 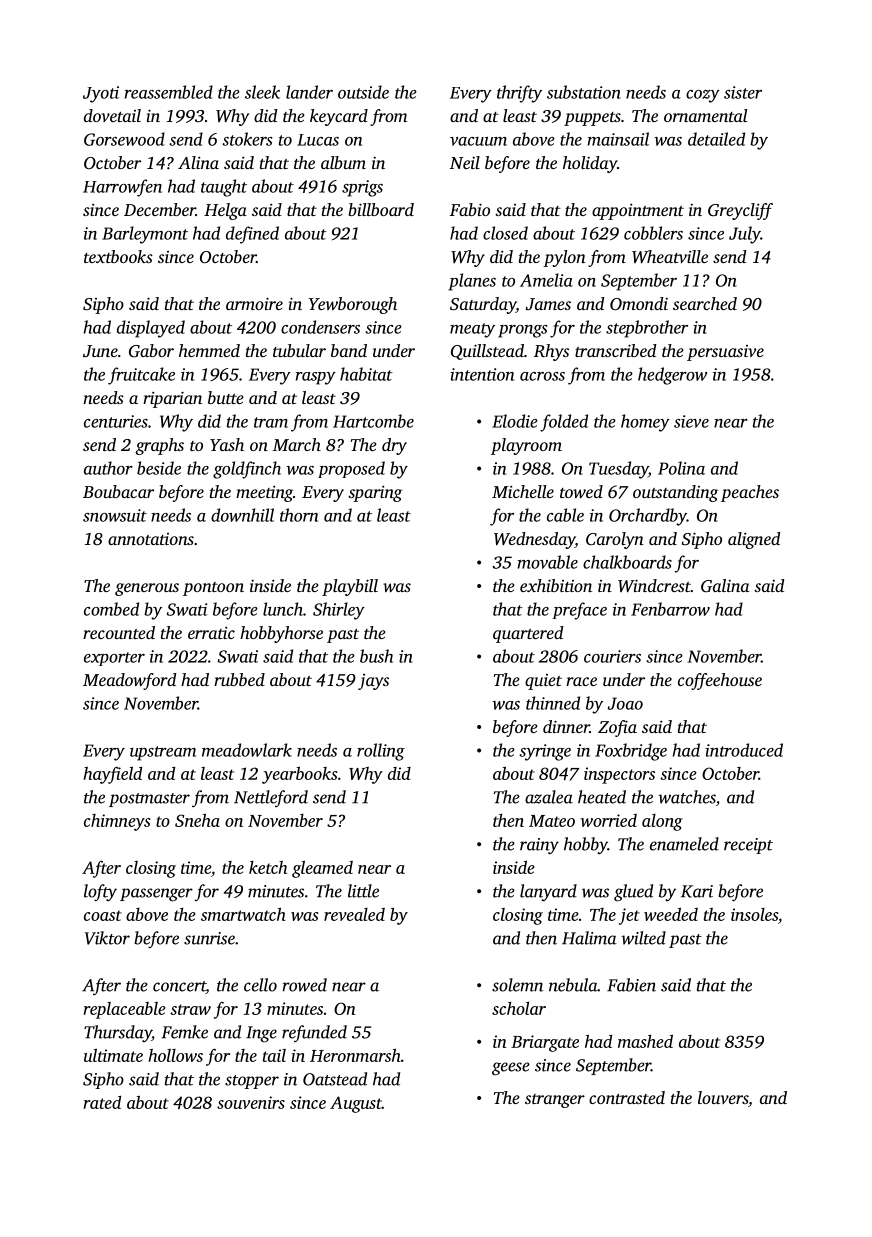 I want to click on displayed, so click(x=151, y=329).
